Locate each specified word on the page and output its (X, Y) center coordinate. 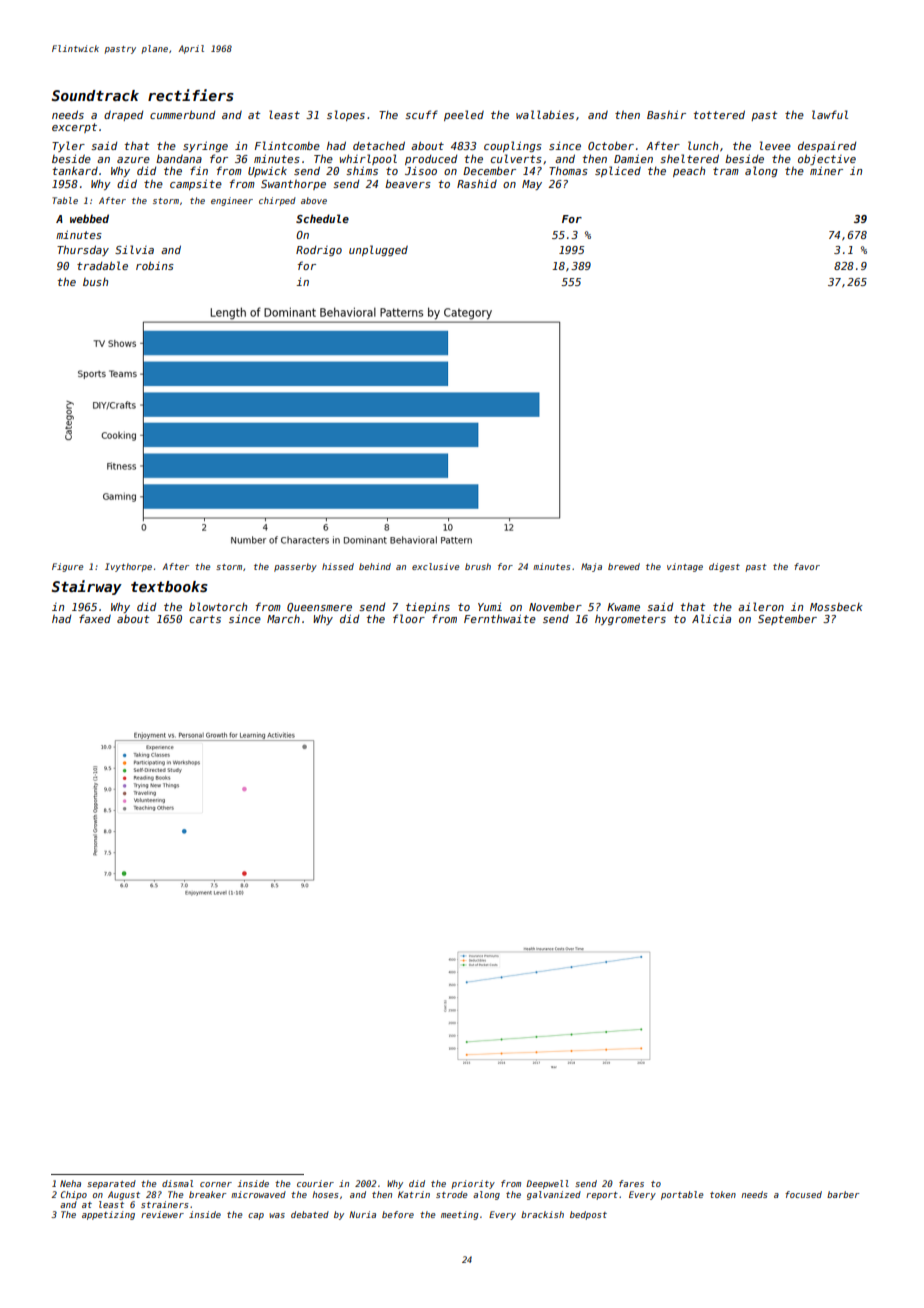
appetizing (108, 1215)
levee (775, 145)
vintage (685, 567)
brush (478, 566)
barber (843, 1194)
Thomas (568, 171)
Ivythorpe (128, 567)
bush (95, 282)
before (398, 1214)
